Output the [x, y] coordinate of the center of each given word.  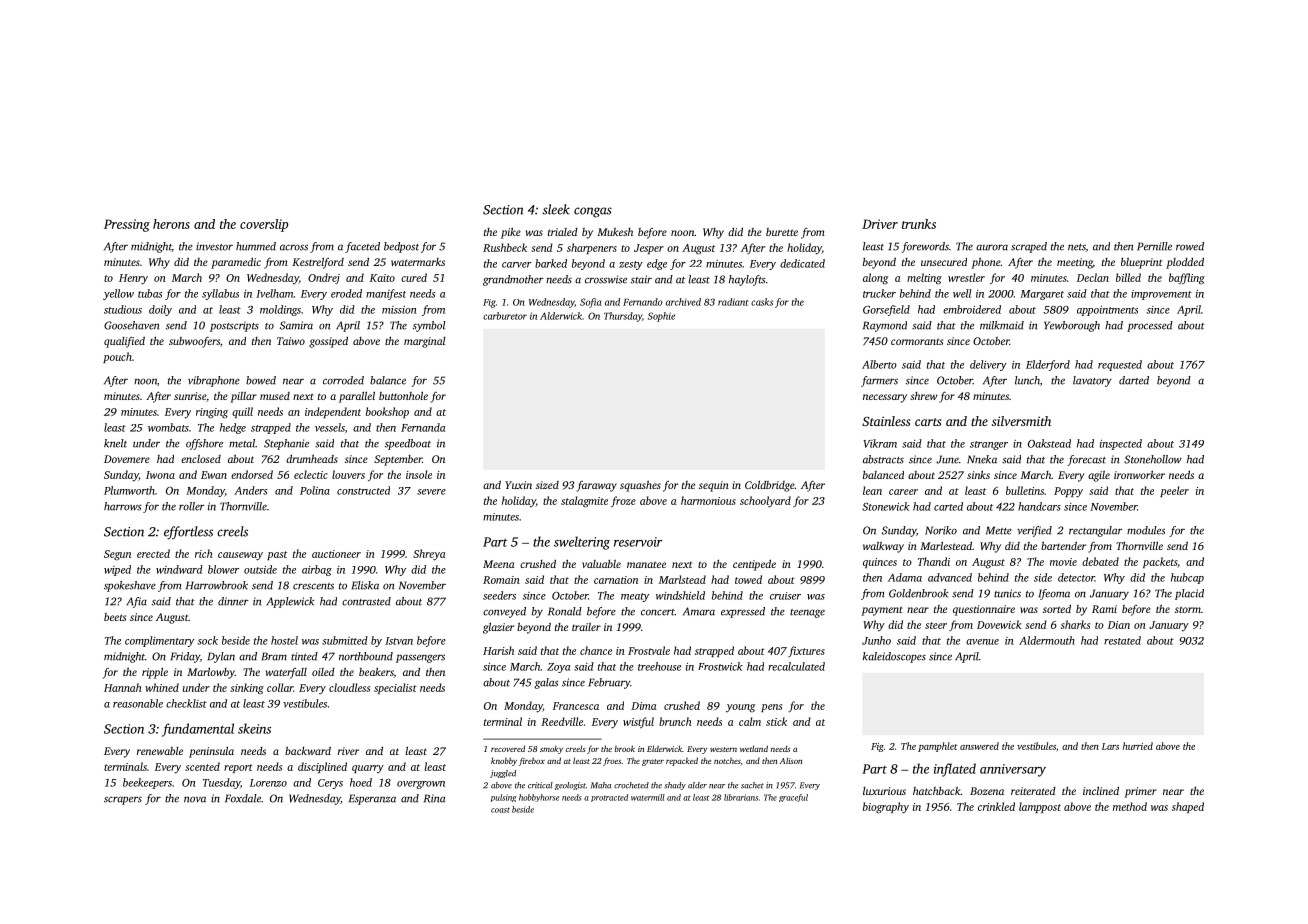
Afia [136, 602]
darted [1134, 380]
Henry [133, 279]
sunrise [190, 396]
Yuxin [518, 485]
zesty [631, 265]
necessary [885, 398]
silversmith [1021, 421]
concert [658, 612]
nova [195, 799]
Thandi [934, 561]
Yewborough [1072, 326]
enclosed [201, 459]
